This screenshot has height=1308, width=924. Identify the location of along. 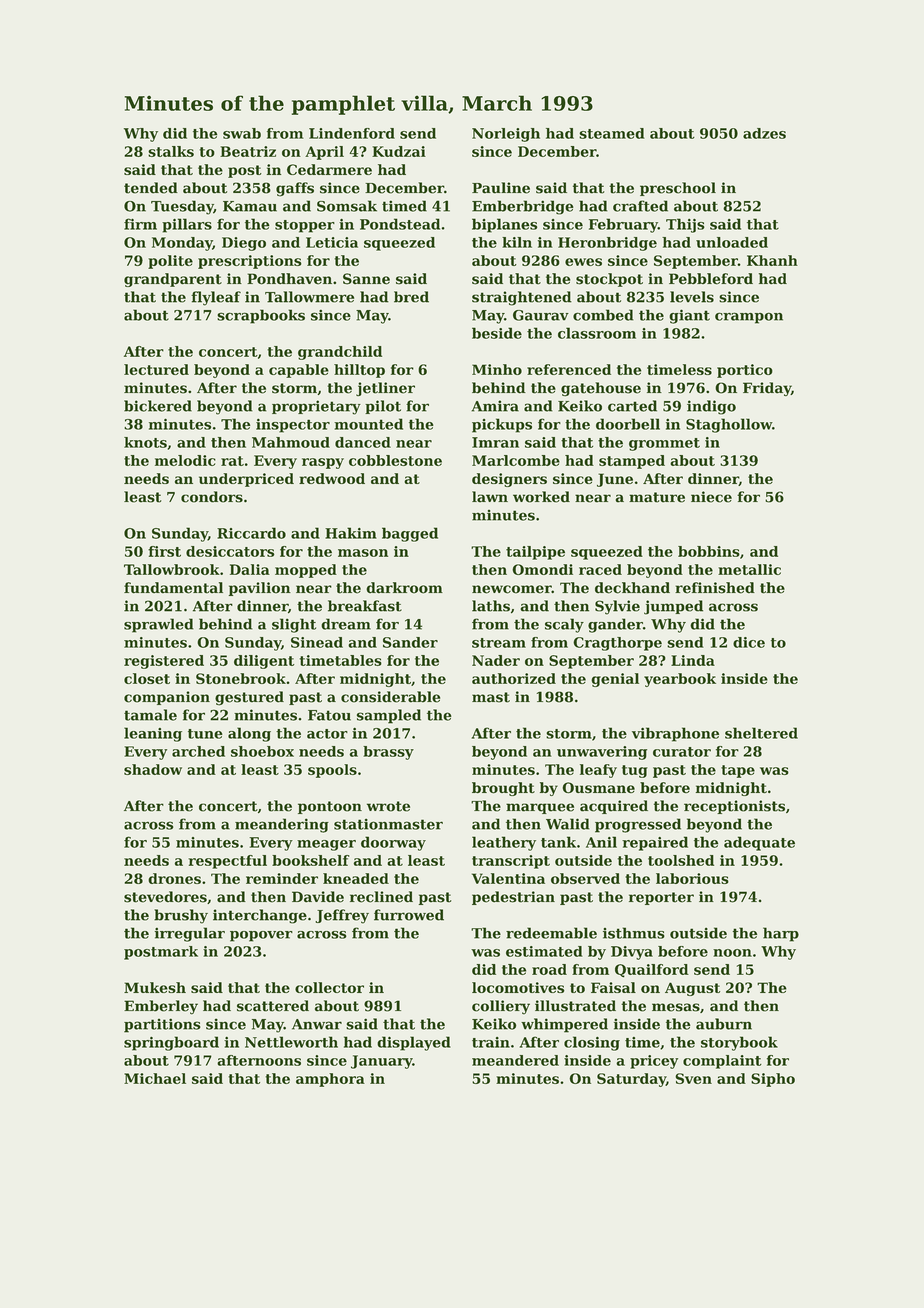
(249, 734).
